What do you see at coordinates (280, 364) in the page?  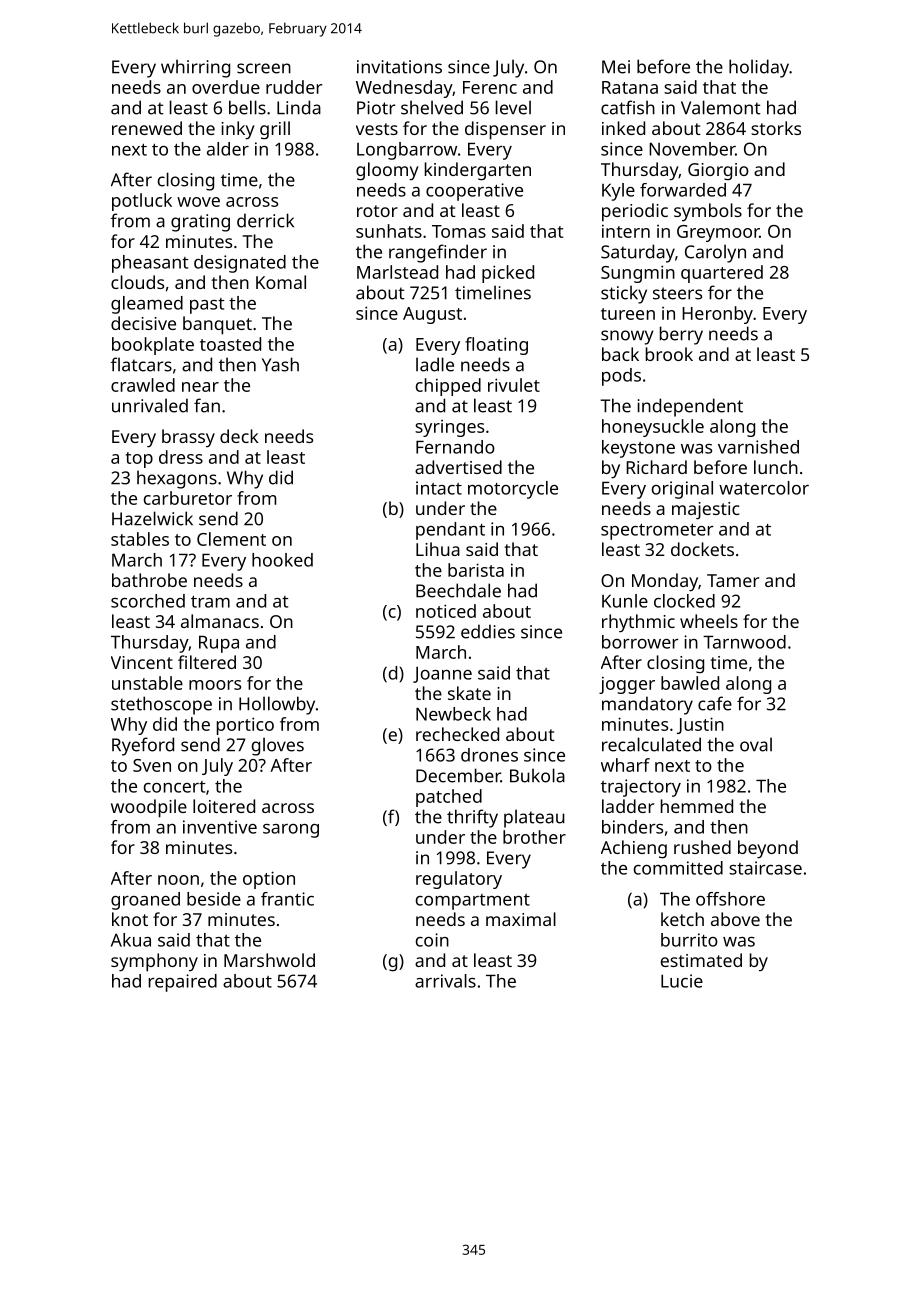 I see `Yash` at bounding box center [280, 364].
